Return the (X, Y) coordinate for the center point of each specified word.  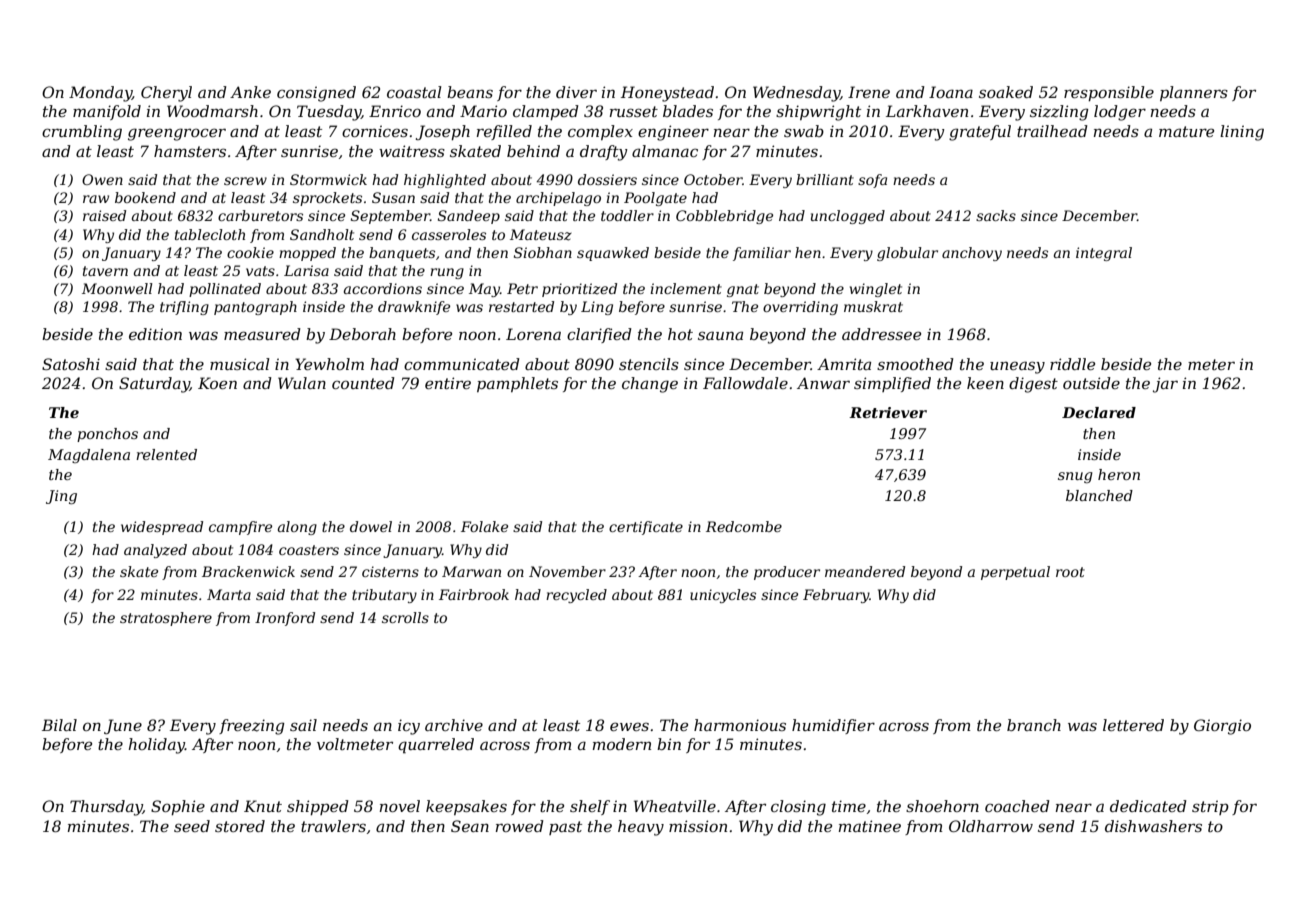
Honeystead (667, 94)
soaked (1006, 92)
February (836, 596)
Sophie (178, 807)
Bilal (59, 725)
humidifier (833, 726)
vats (260, 271)
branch (1034, 725)
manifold (107, 112)
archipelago (558, 199)
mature (1186, 131)
